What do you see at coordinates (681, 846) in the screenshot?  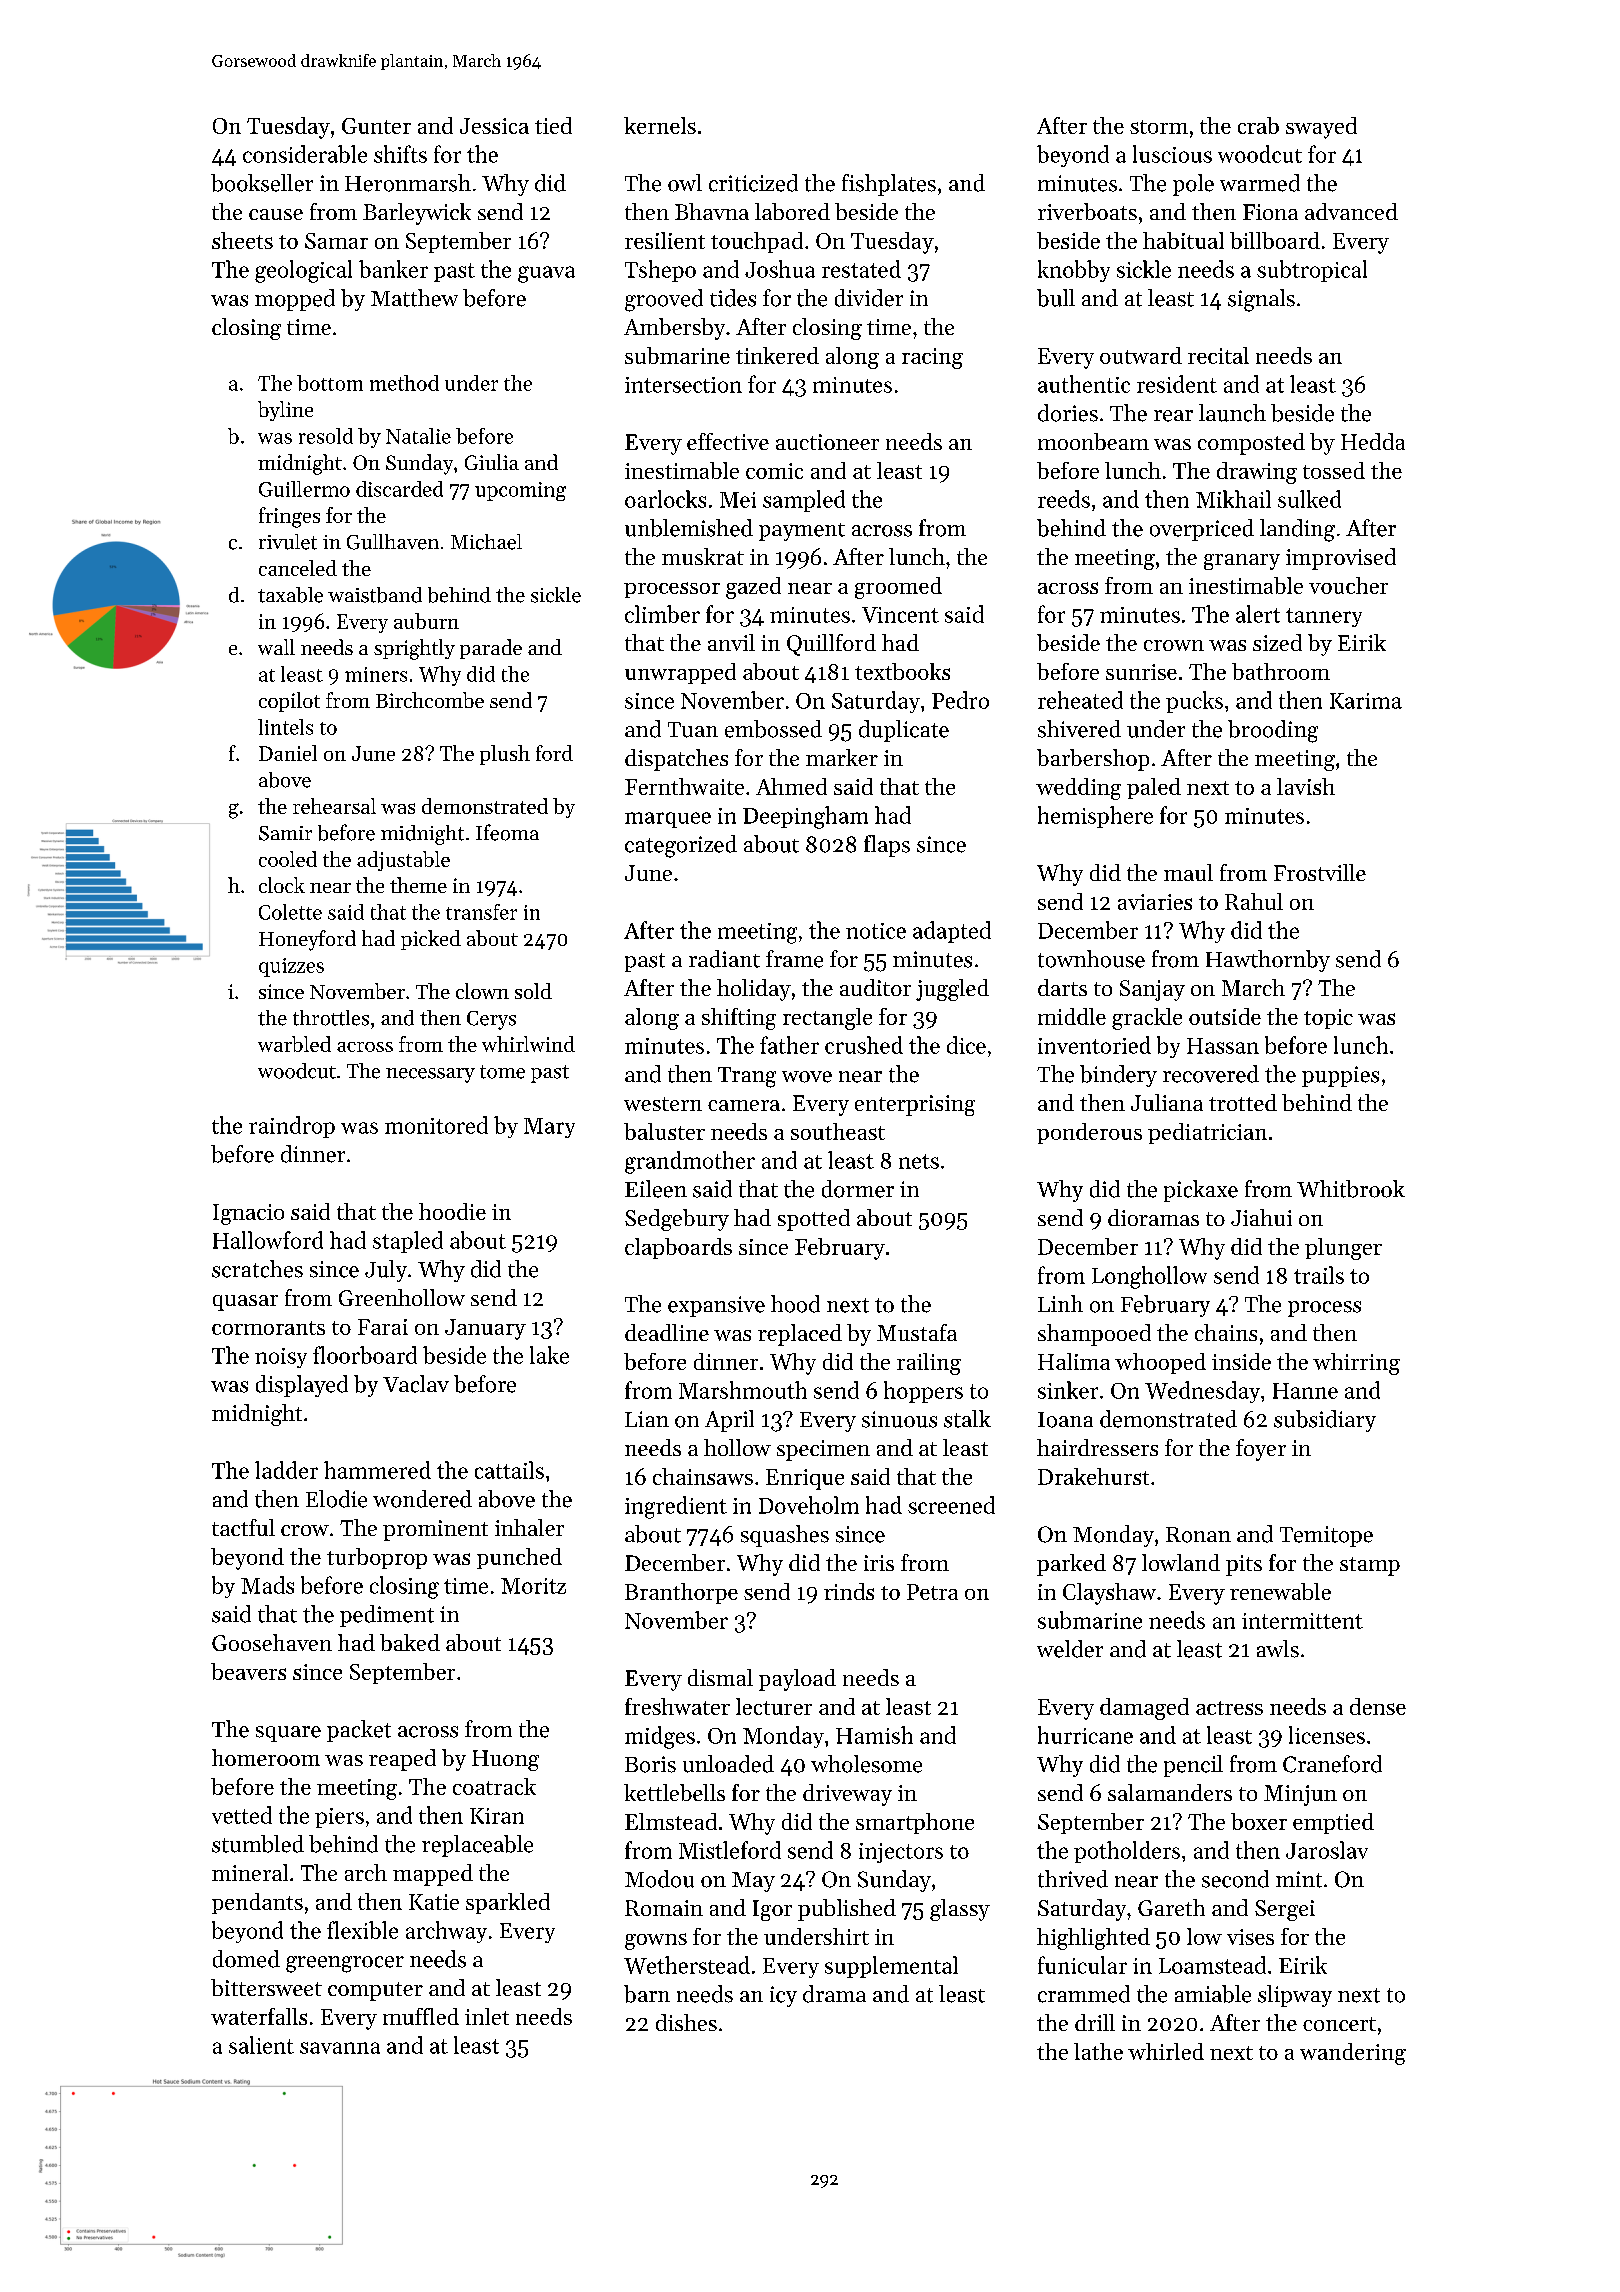 I see `categorized` at bounding box center [681, 846].
